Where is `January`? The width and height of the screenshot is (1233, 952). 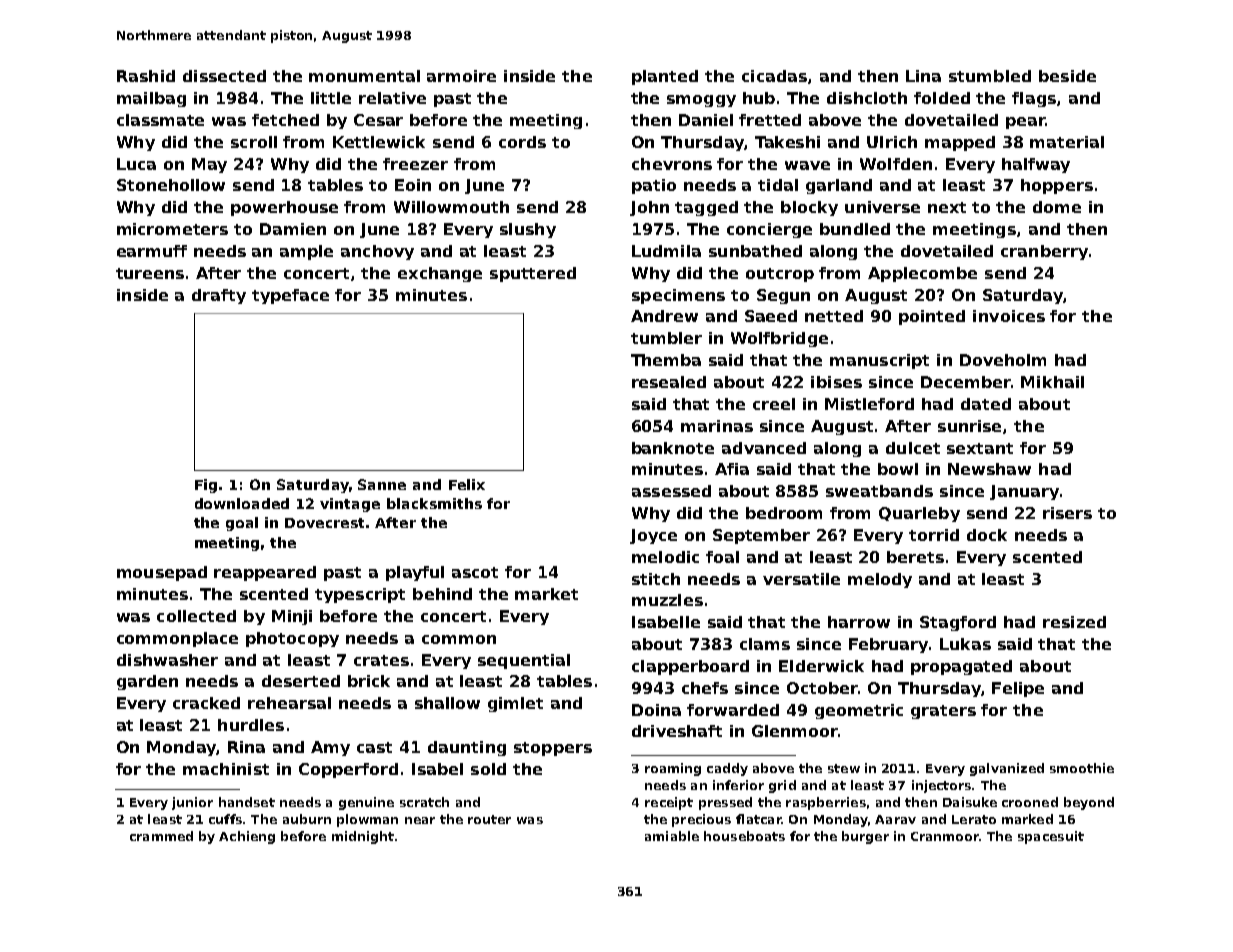
January is located at coordinates (1024, 492).
